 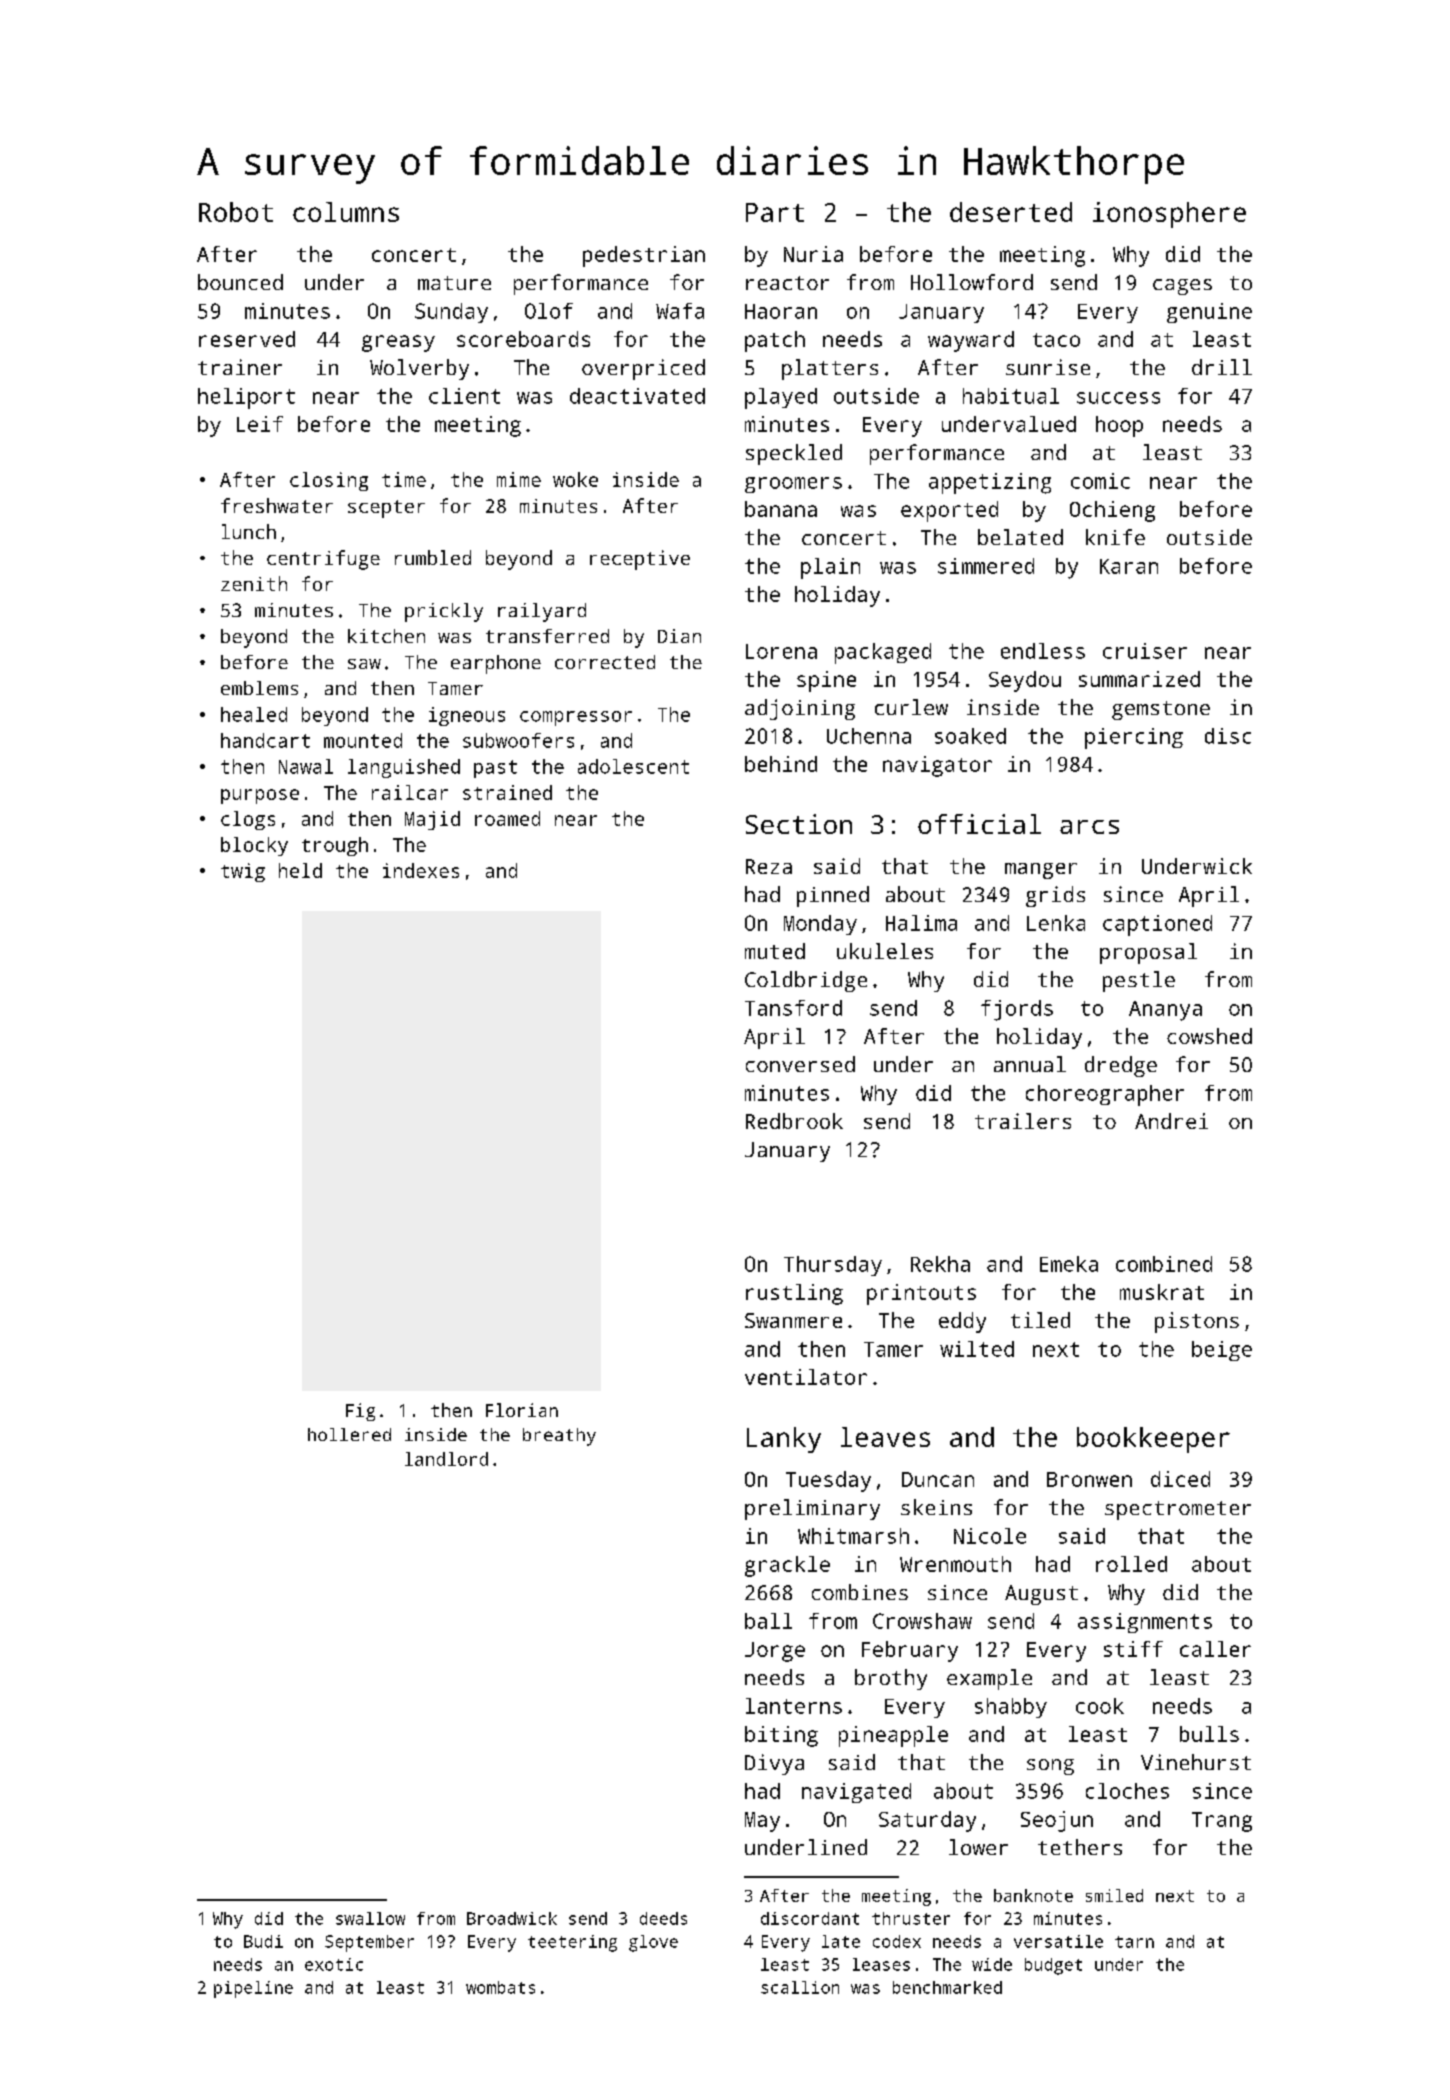 What do you see at coordinates (1169, 215) in the screenshot?
I see `ionosphere` at bounding box center [1169, 215].
